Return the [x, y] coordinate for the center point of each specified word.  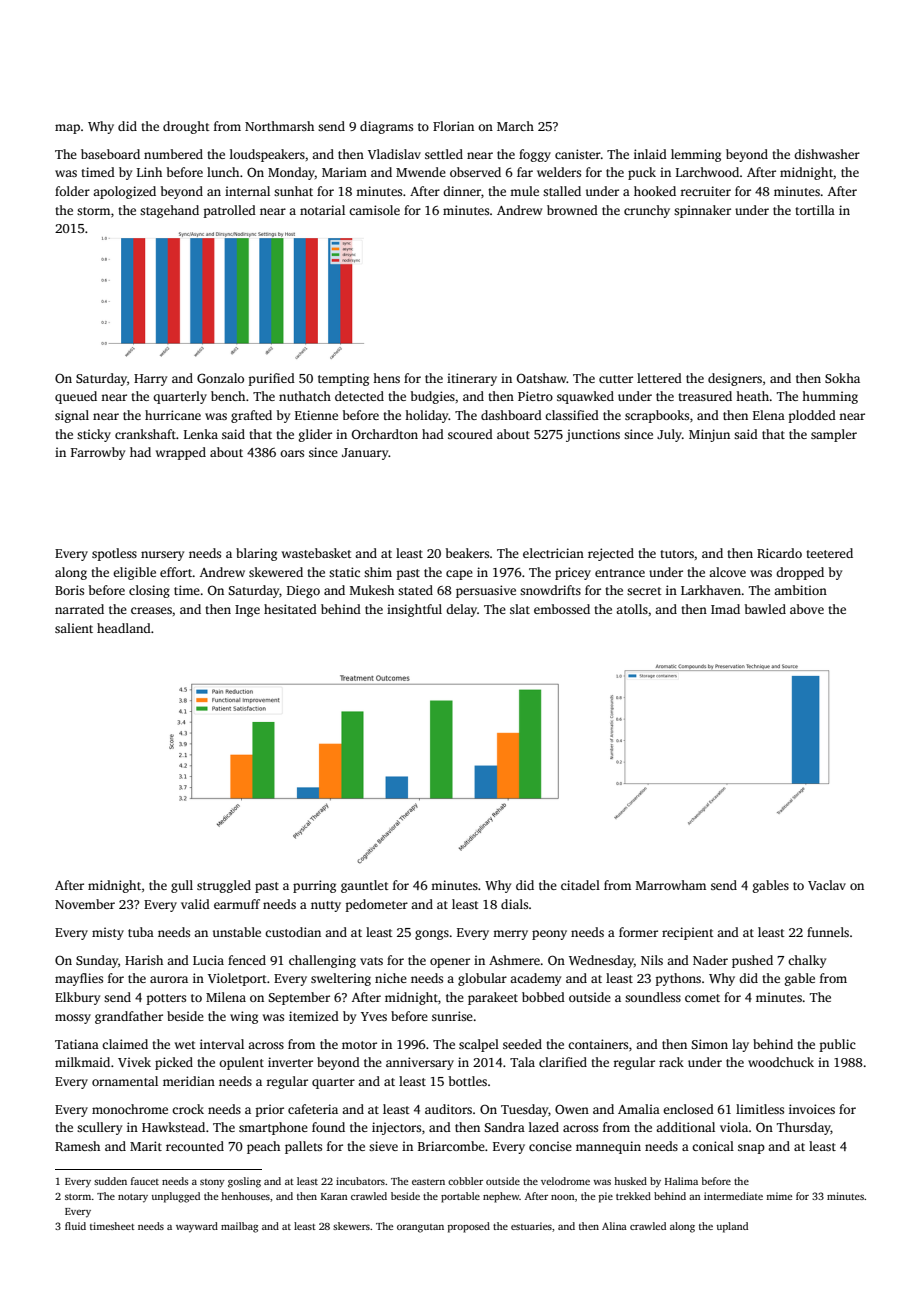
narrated [79, 609]
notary [133, 1198]
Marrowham [671, 885]
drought [186, 127]
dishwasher [827, 154]
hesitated [290, 609]
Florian [453, 126]
